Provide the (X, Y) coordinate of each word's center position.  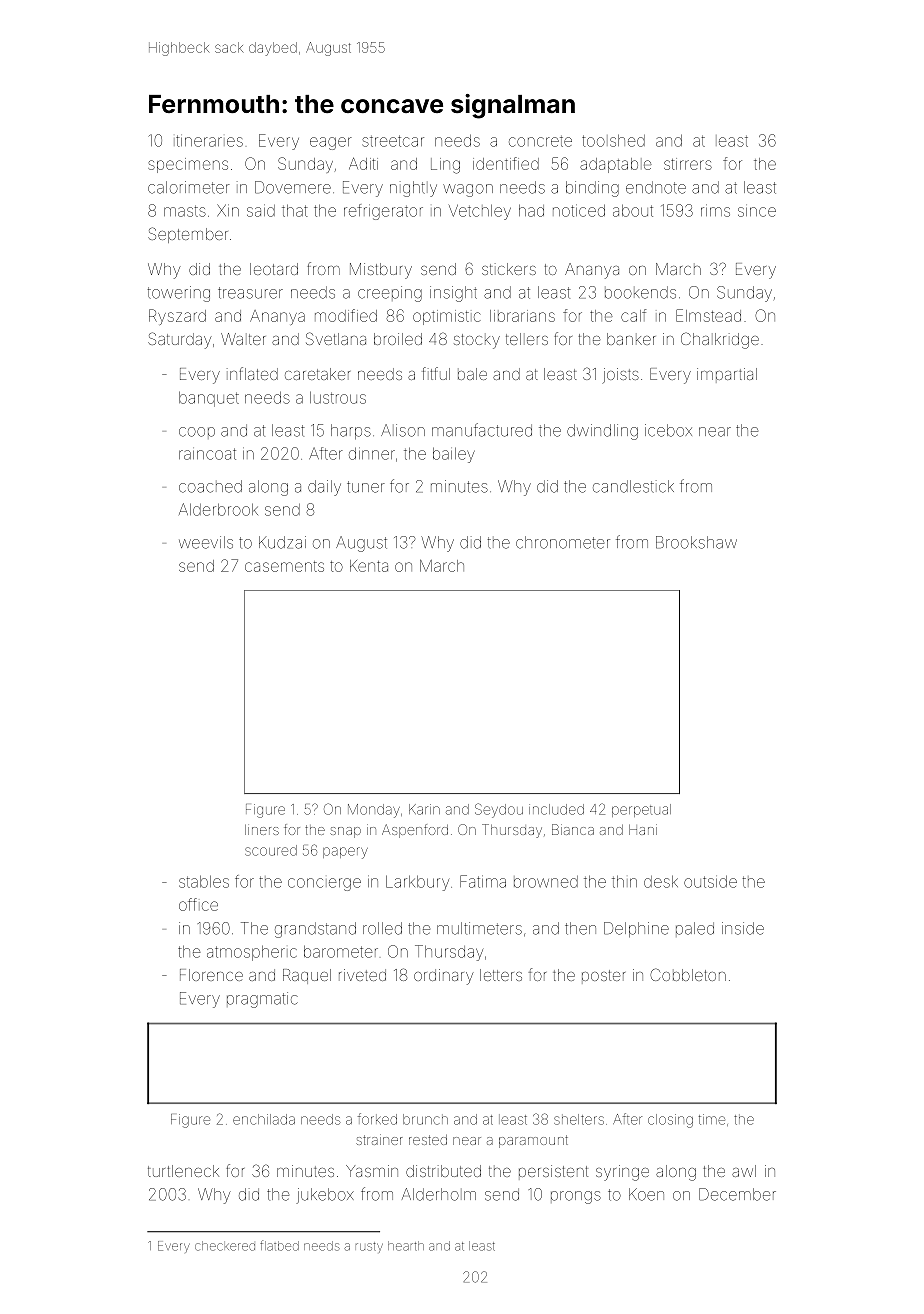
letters (501, 975)
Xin (228, 210)
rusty (369, 1247)
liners (262, 830)
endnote (656, 187)
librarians (522, 316)
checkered (225, 1246)
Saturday (180, 340)
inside (743, 928)
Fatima (483, 881)
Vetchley (480, 212)
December (737, 1194)
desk (661, 882)
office (198, 904)
